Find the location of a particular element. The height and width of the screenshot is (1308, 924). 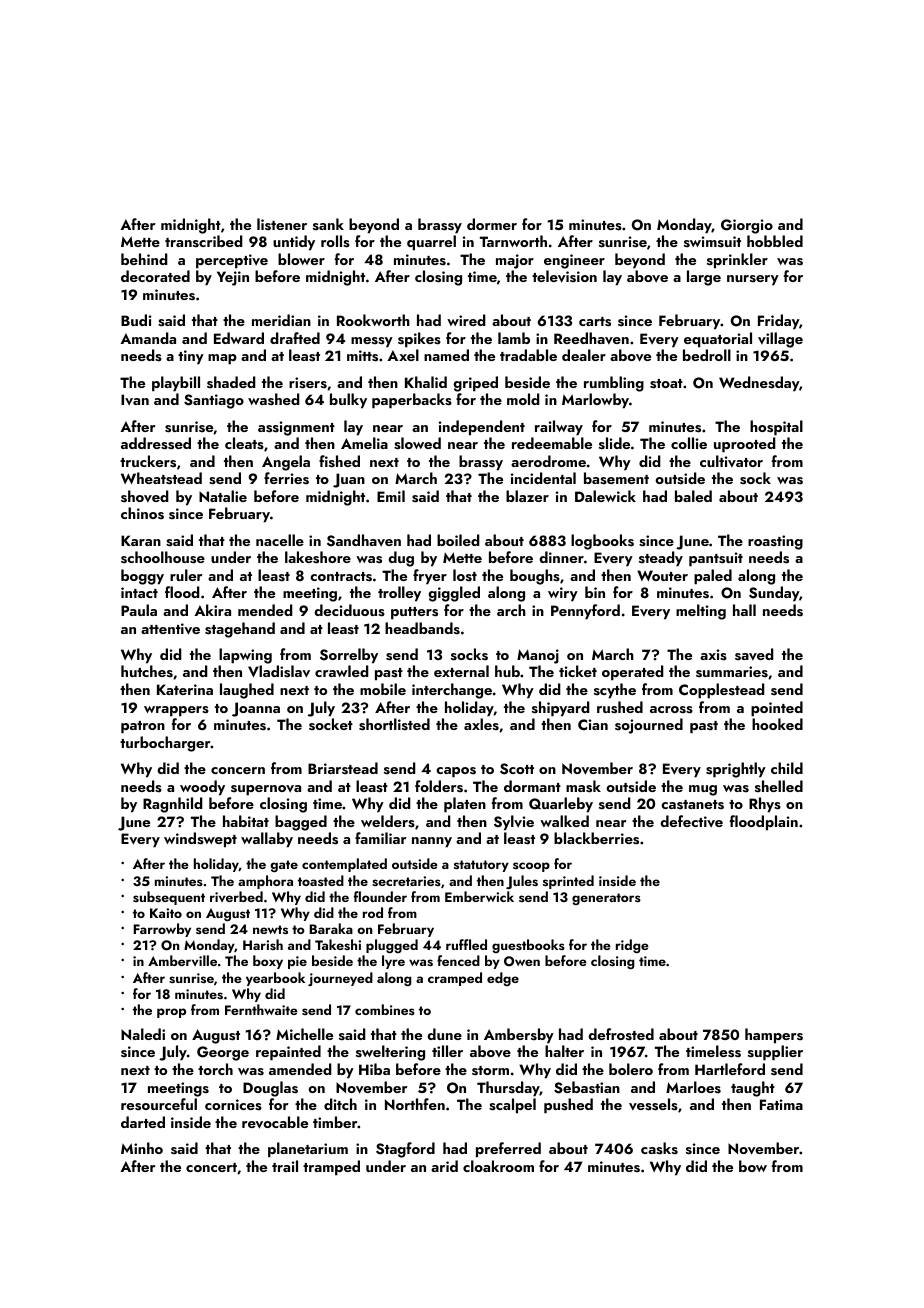

shortlisted is located at coordinates (394, 724).
